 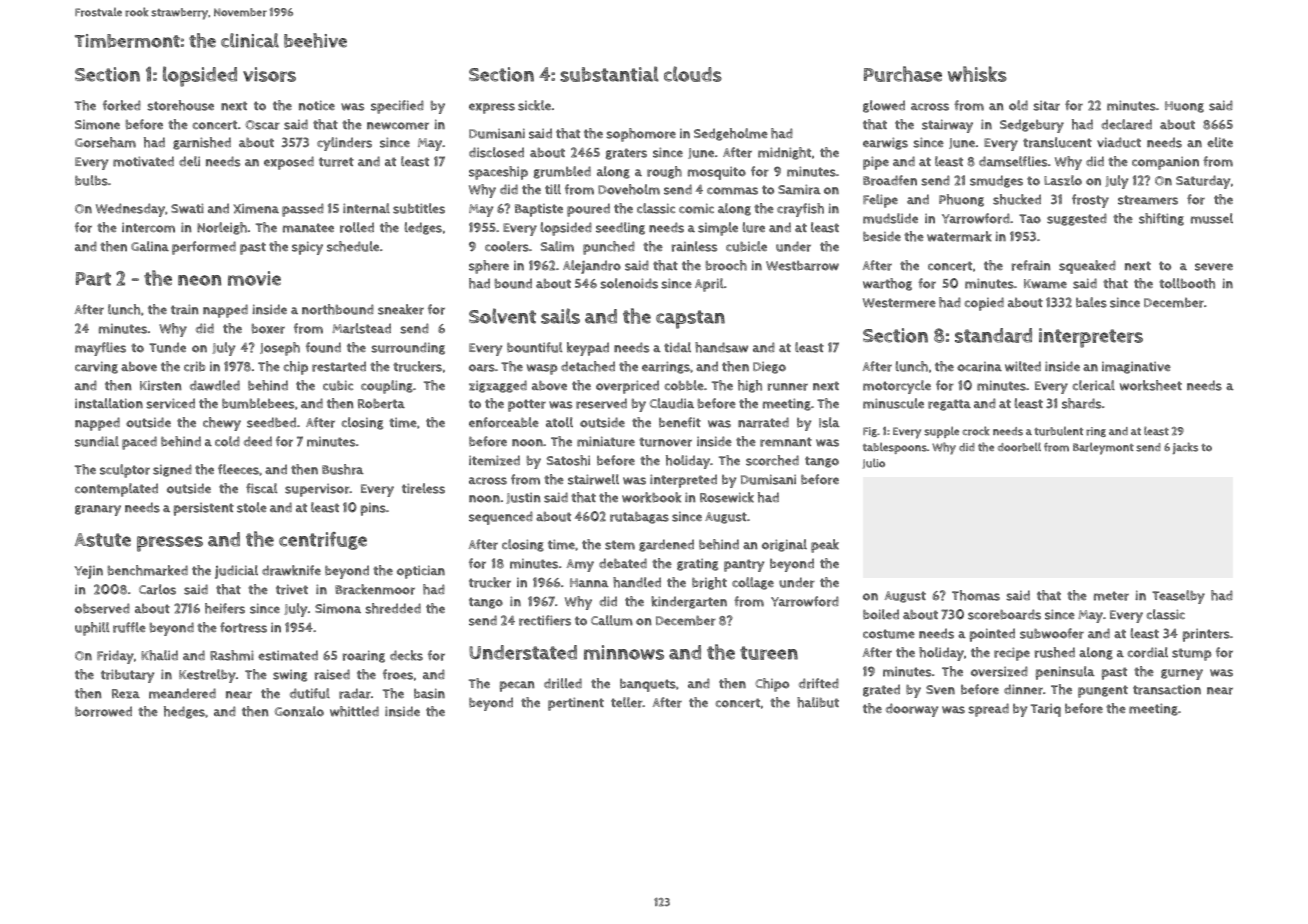 I want to click on turret, so click(x=336, y=162).
